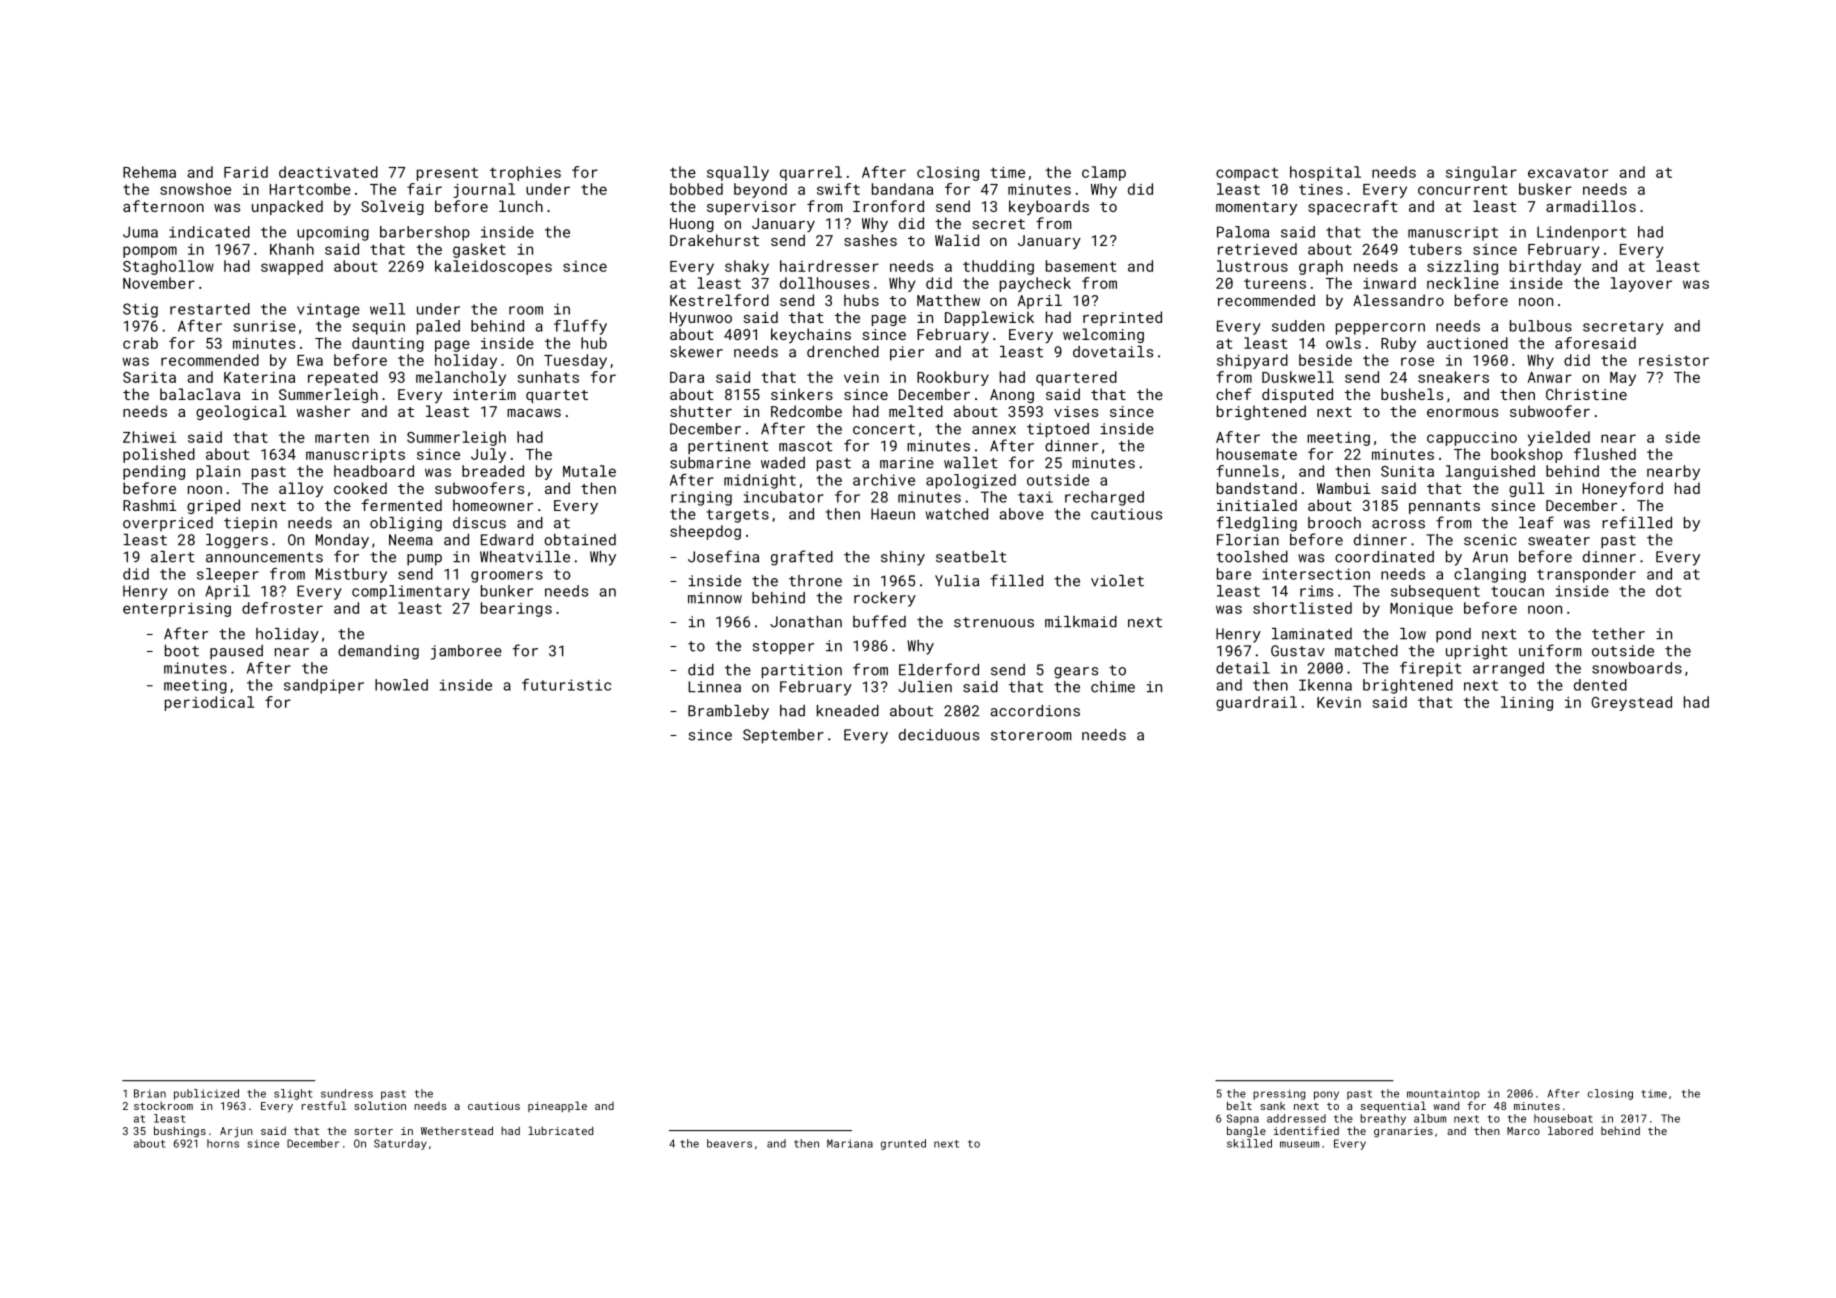 This page has width=1836, height=1298. Describe the element at coordinates (223, 1143) in the page. I see `horns` at that location.
